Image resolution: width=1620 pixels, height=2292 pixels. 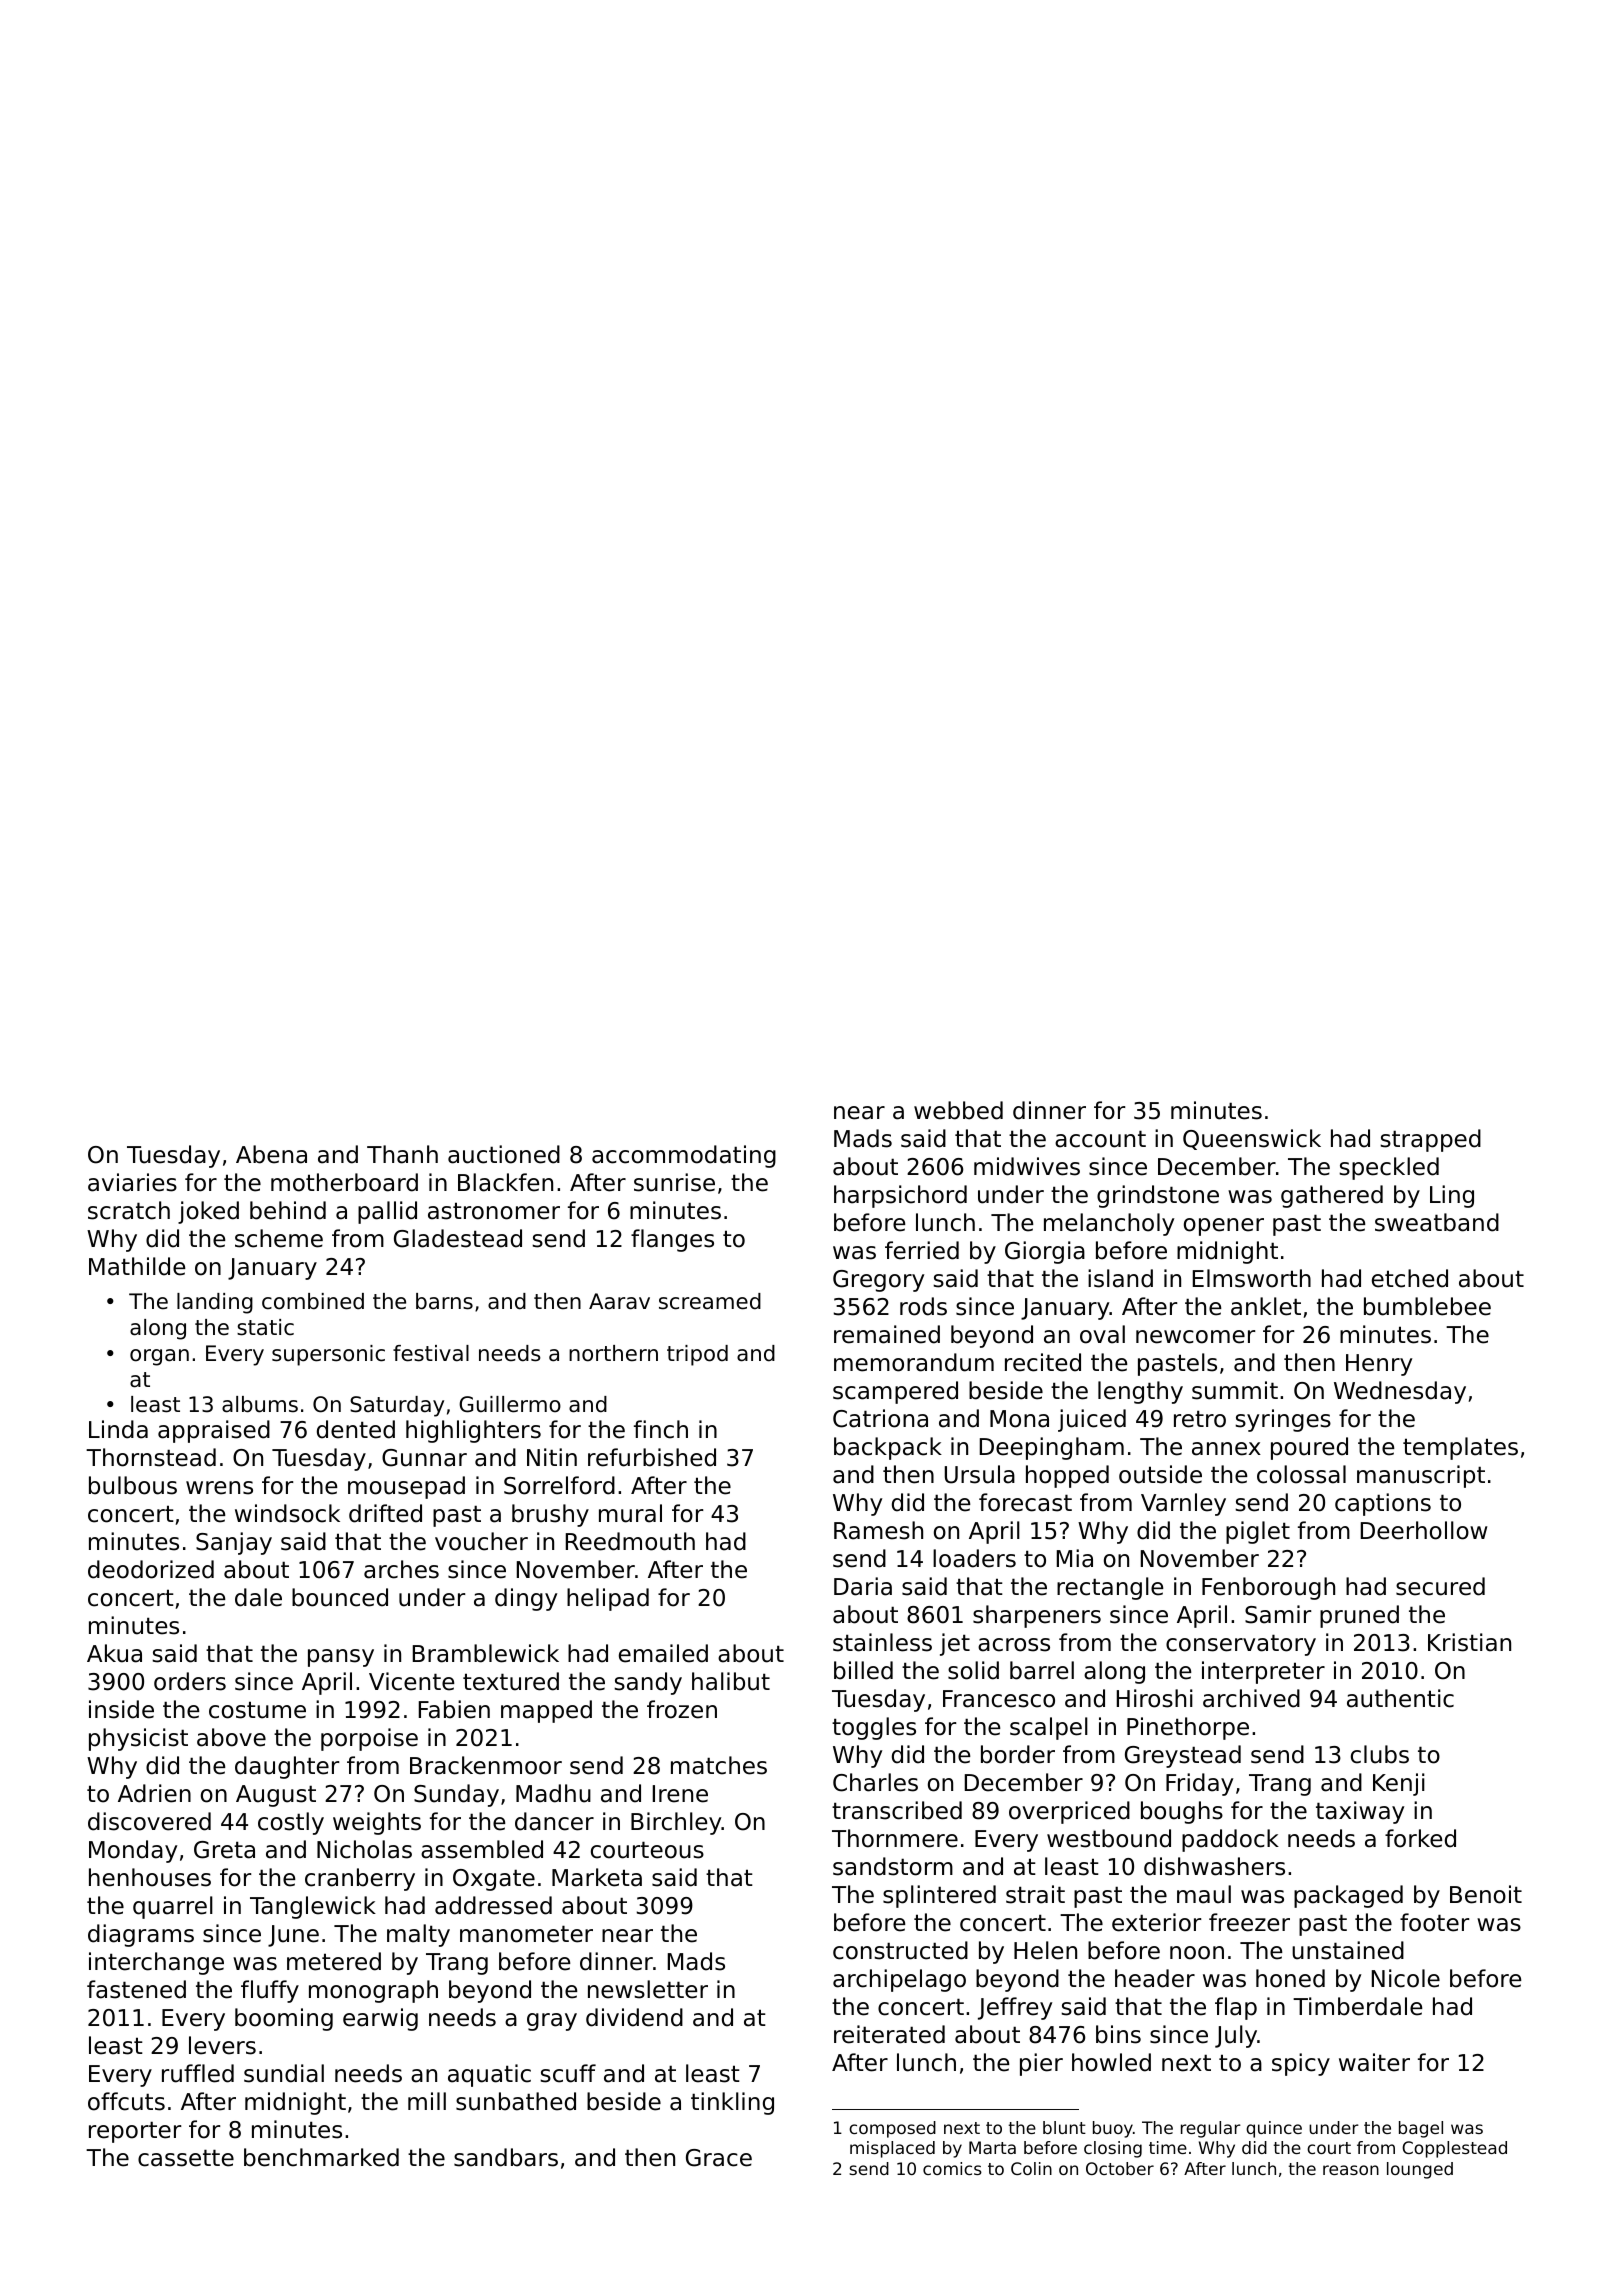 What do you see at coordinates (1430, 1140) in the screenshot?
I see `strapped` at bounding box center [1430, 1140].
